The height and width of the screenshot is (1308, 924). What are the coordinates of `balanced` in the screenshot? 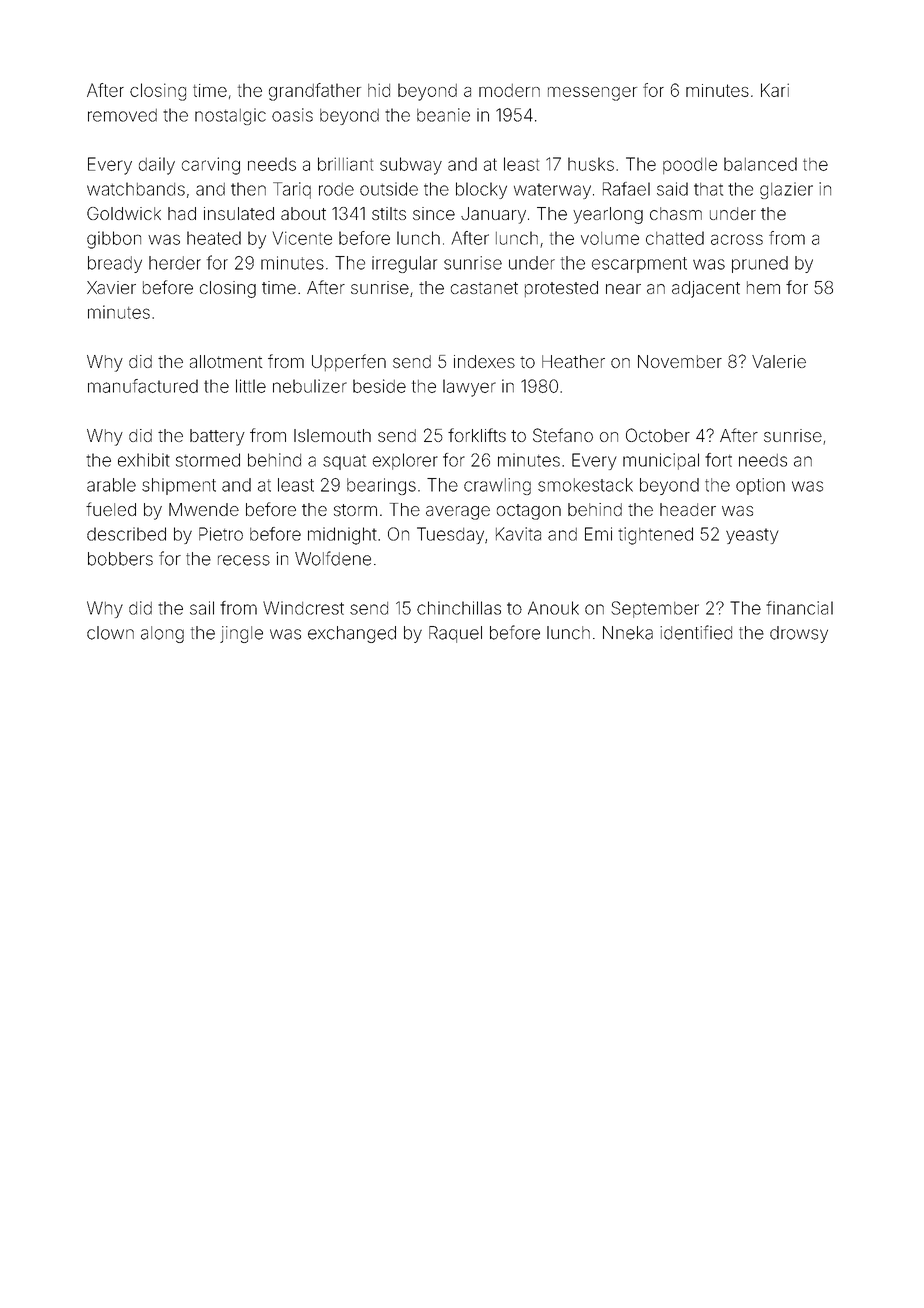 It's located at (760, 164).
